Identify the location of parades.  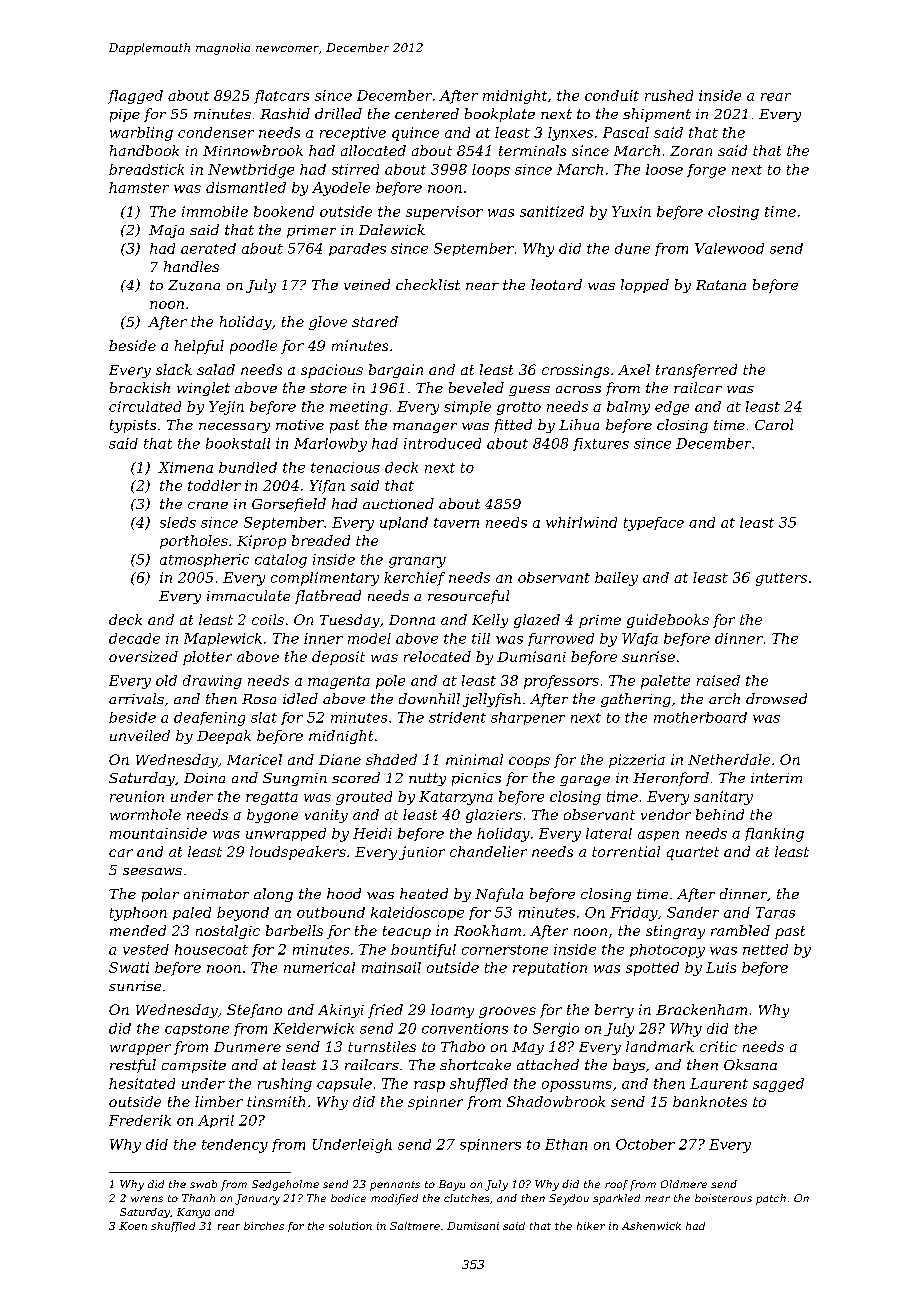
(357, 249).
